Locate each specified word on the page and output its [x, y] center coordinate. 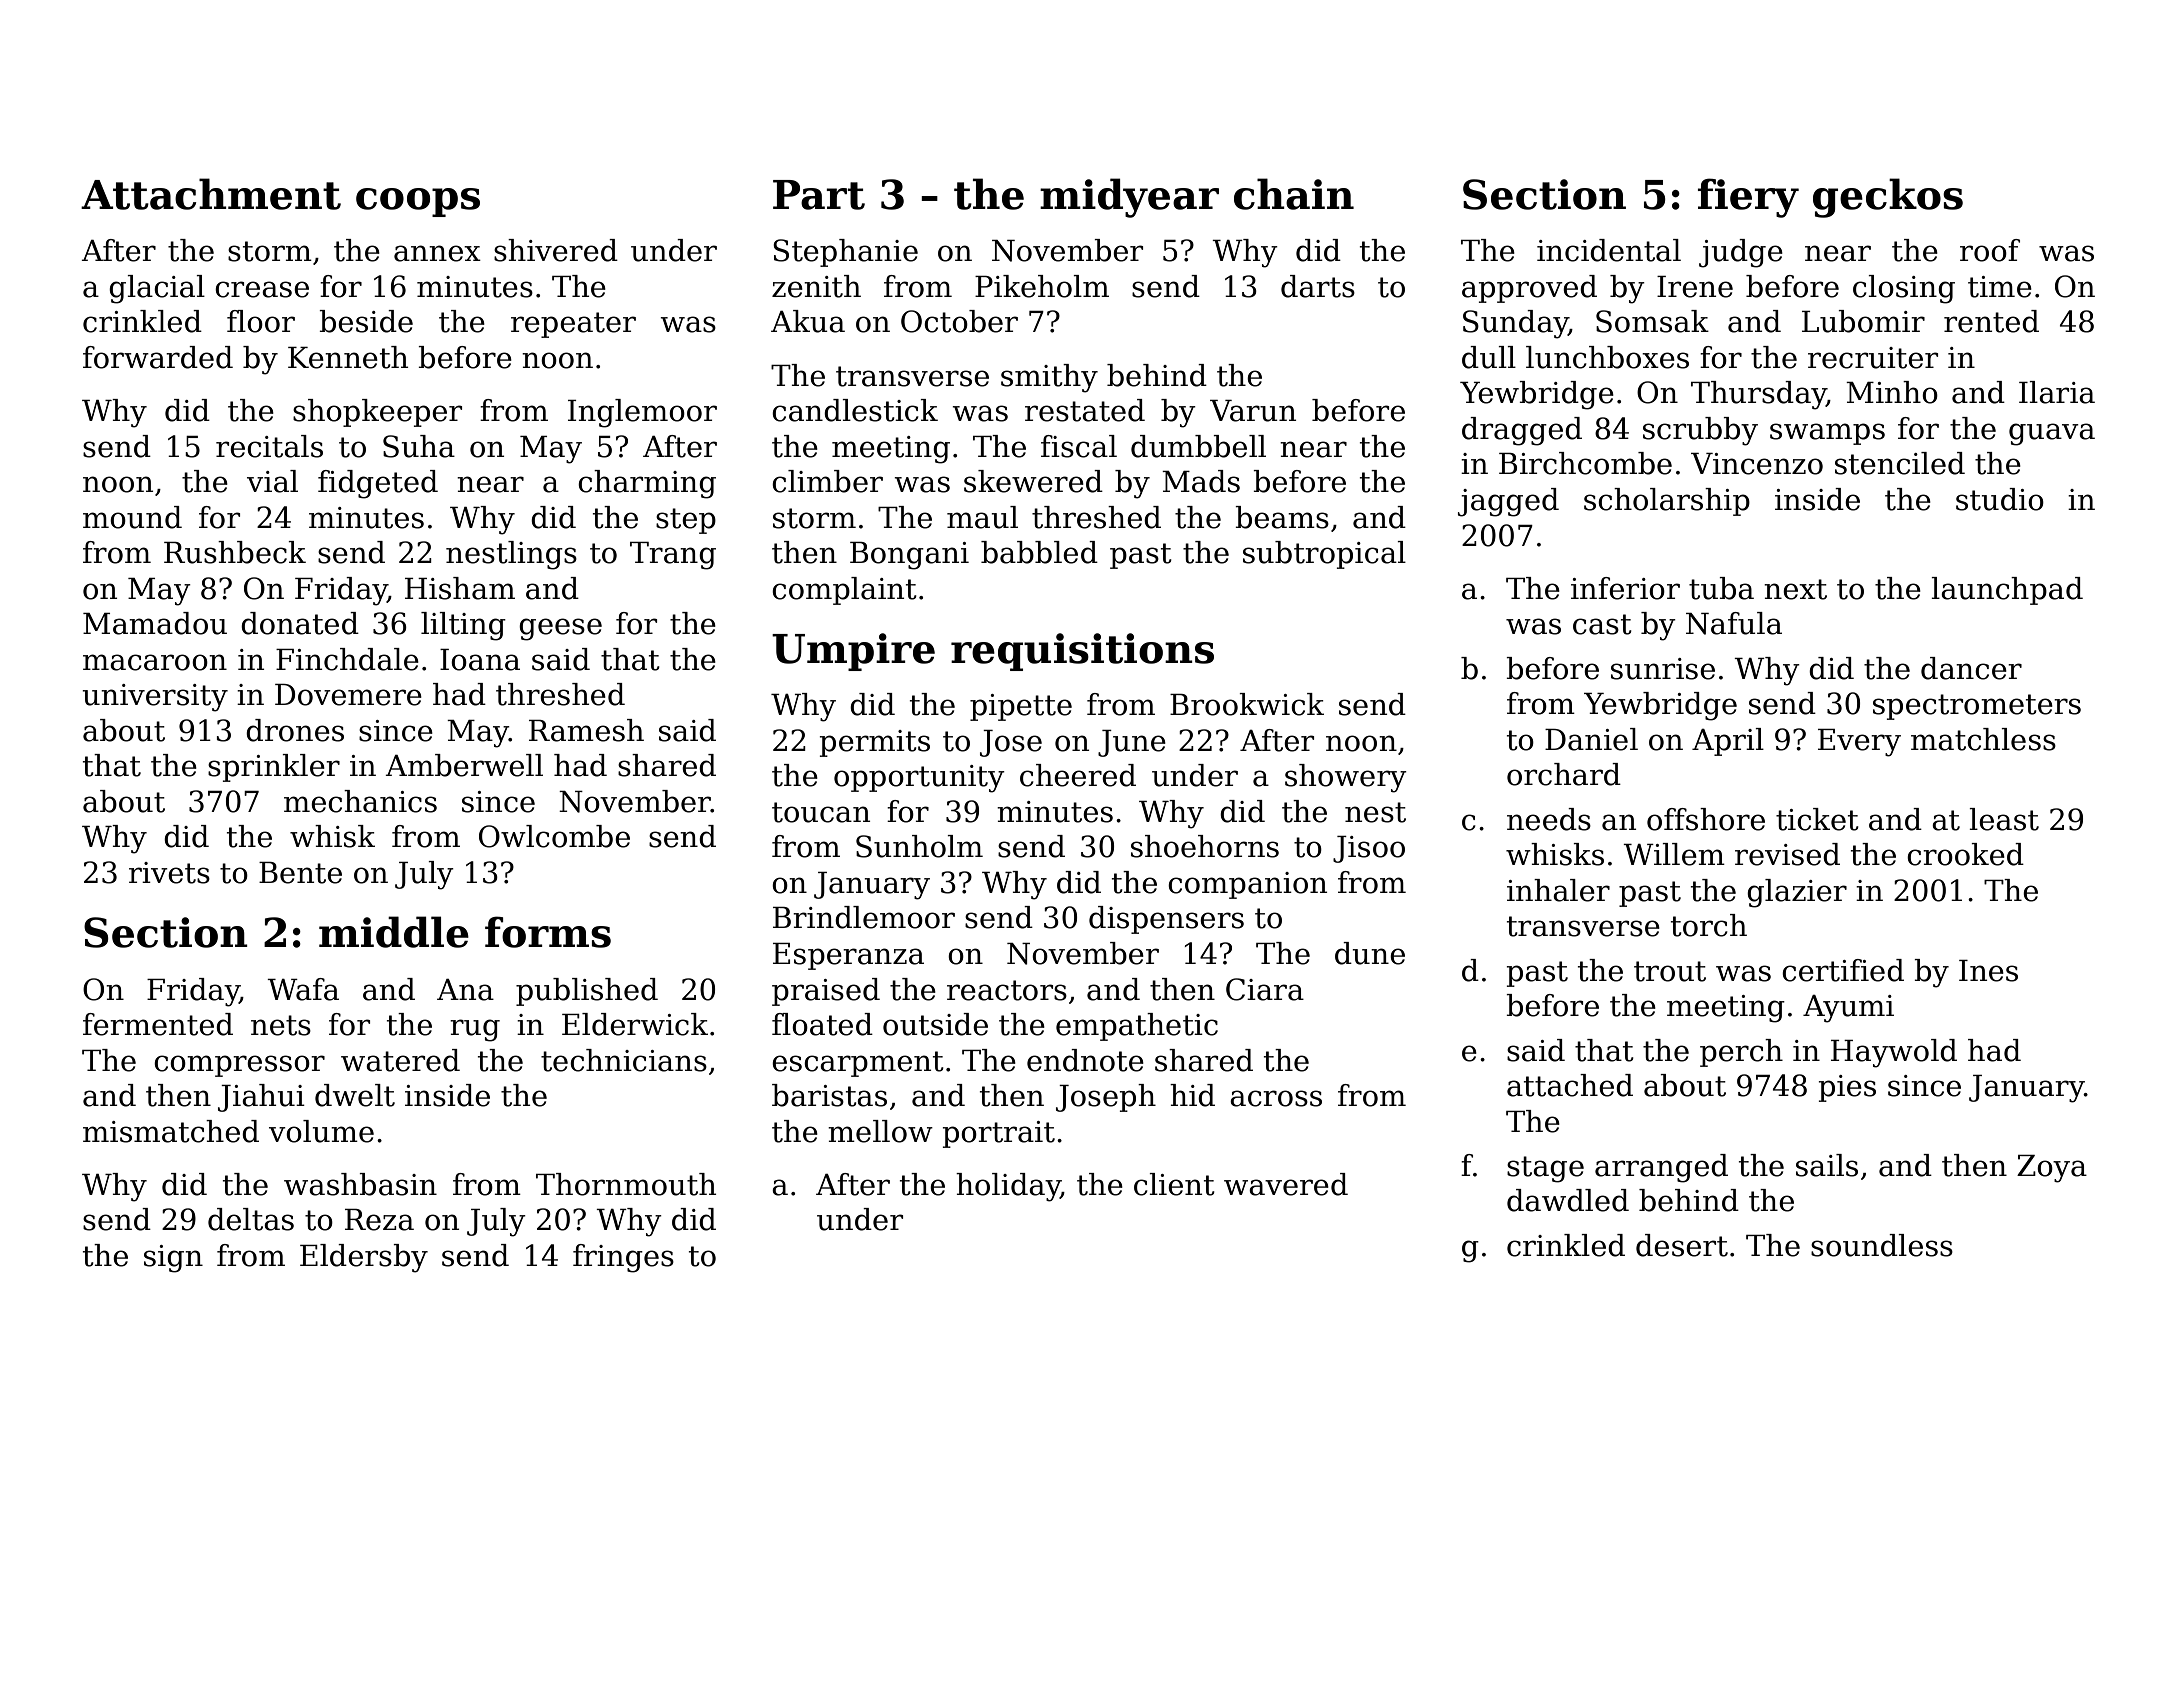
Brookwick [1247, 704]
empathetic [1137, 1027]
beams [1282, 517]
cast [1602, 624]
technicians [624, 1060]
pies [1847, 1088]
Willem [1674, 854]
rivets [169, 873]
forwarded [158, 357]
